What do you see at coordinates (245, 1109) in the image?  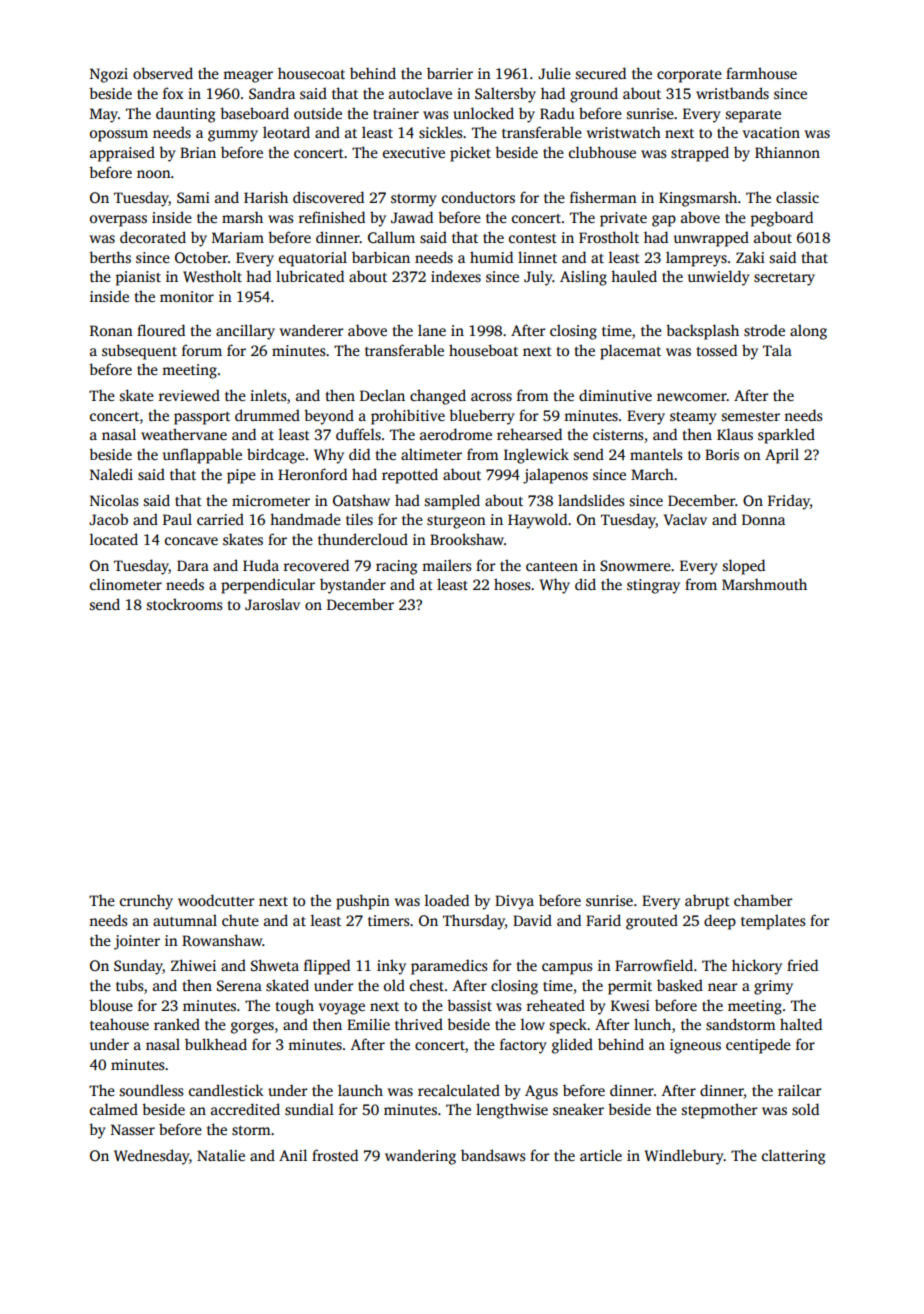 I see `accredited` at bounding box center [245, 1109].
